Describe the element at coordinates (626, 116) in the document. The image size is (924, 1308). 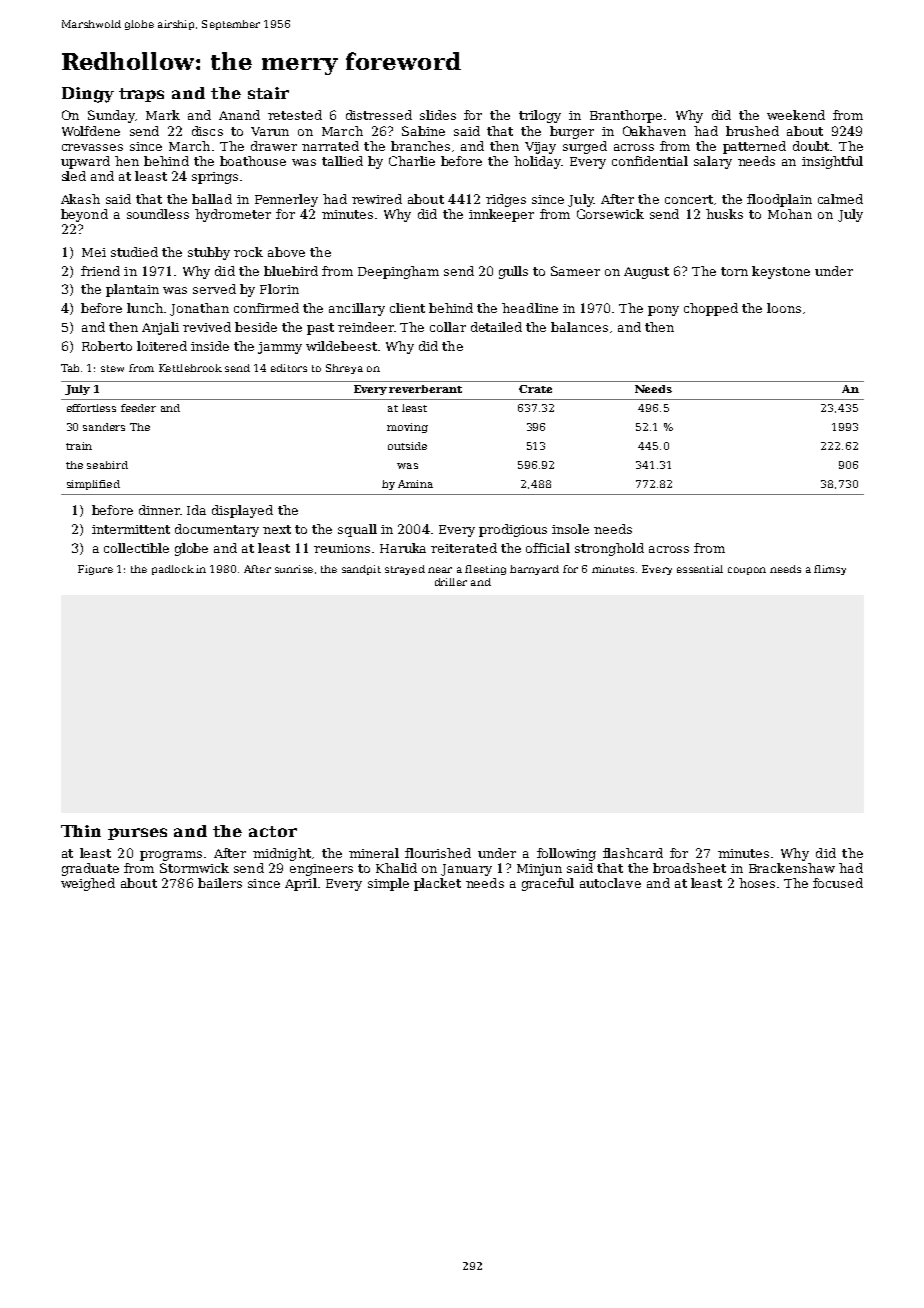
I see `Branthorpe` at that location.
